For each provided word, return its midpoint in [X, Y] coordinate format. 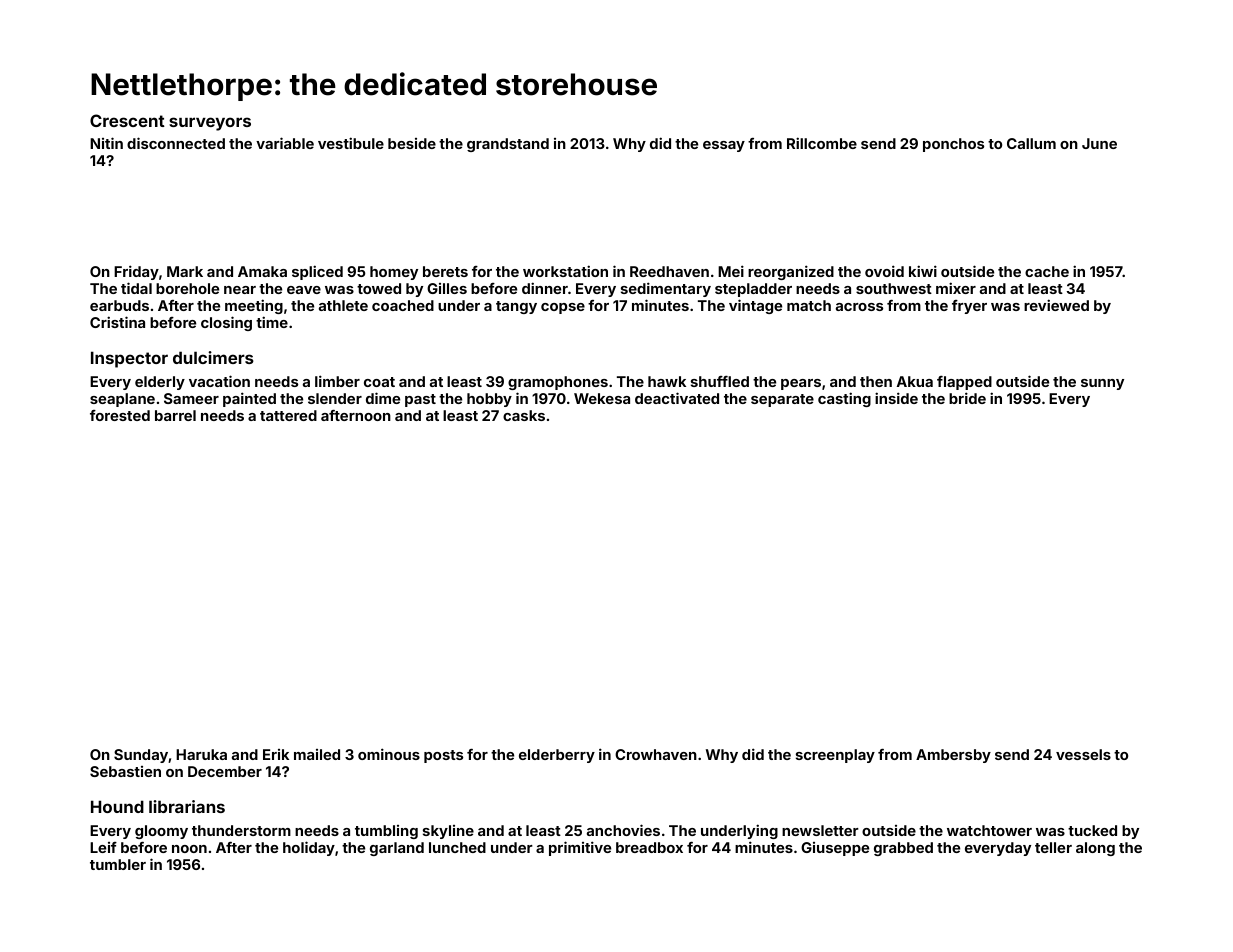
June [1099, 143]
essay [724, 146]
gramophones [558, 383]
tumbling [386, 832]
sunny [1102, 384]
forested [120, 415]
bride [967, 398]
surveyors [210, 124]
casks [524, 415]
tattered [288, 415]
